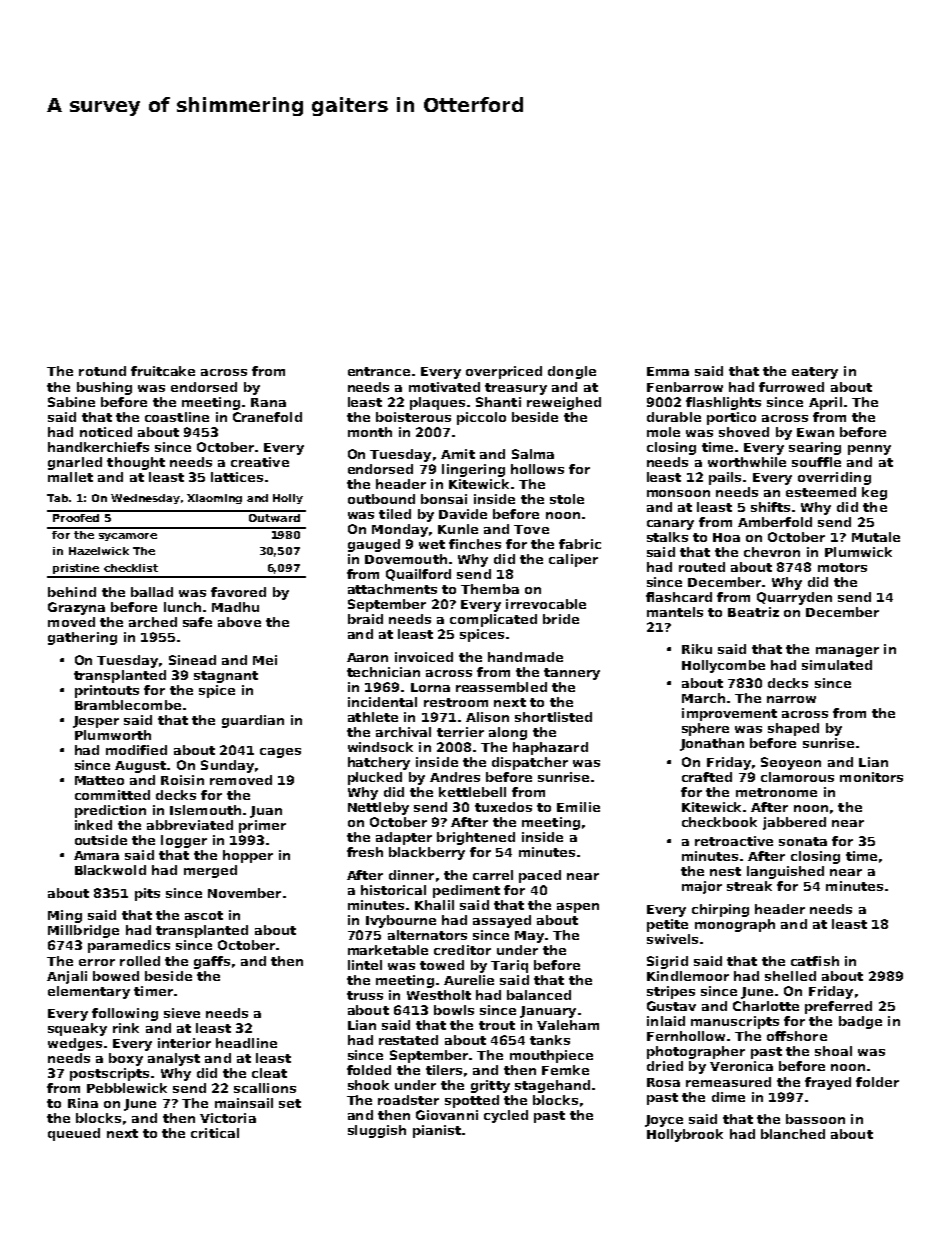 The height and width of the screenshot is (1233, 952). I want to click on mole, so click(663, 432).
